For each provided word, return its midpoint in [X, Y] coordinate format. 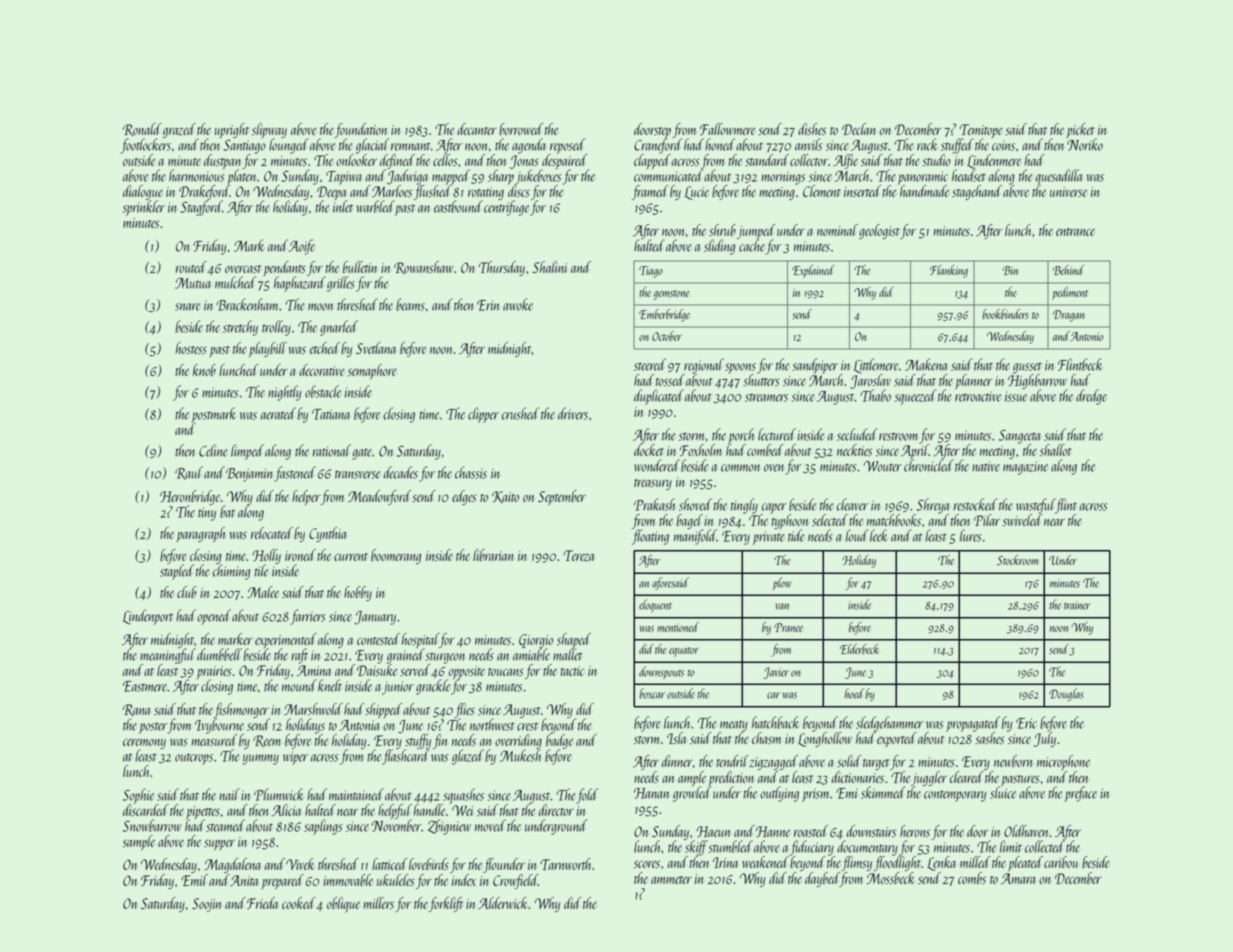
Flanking [949, 271]
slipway [269, 131]
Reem [266, 741]
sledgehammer [889, 724]
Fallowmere [727, 129]
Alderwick [503, 903]
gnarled [339, 328]
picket [1082, 131]
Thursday [501, 268]
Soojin [206, 905]
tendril [732, 761]
